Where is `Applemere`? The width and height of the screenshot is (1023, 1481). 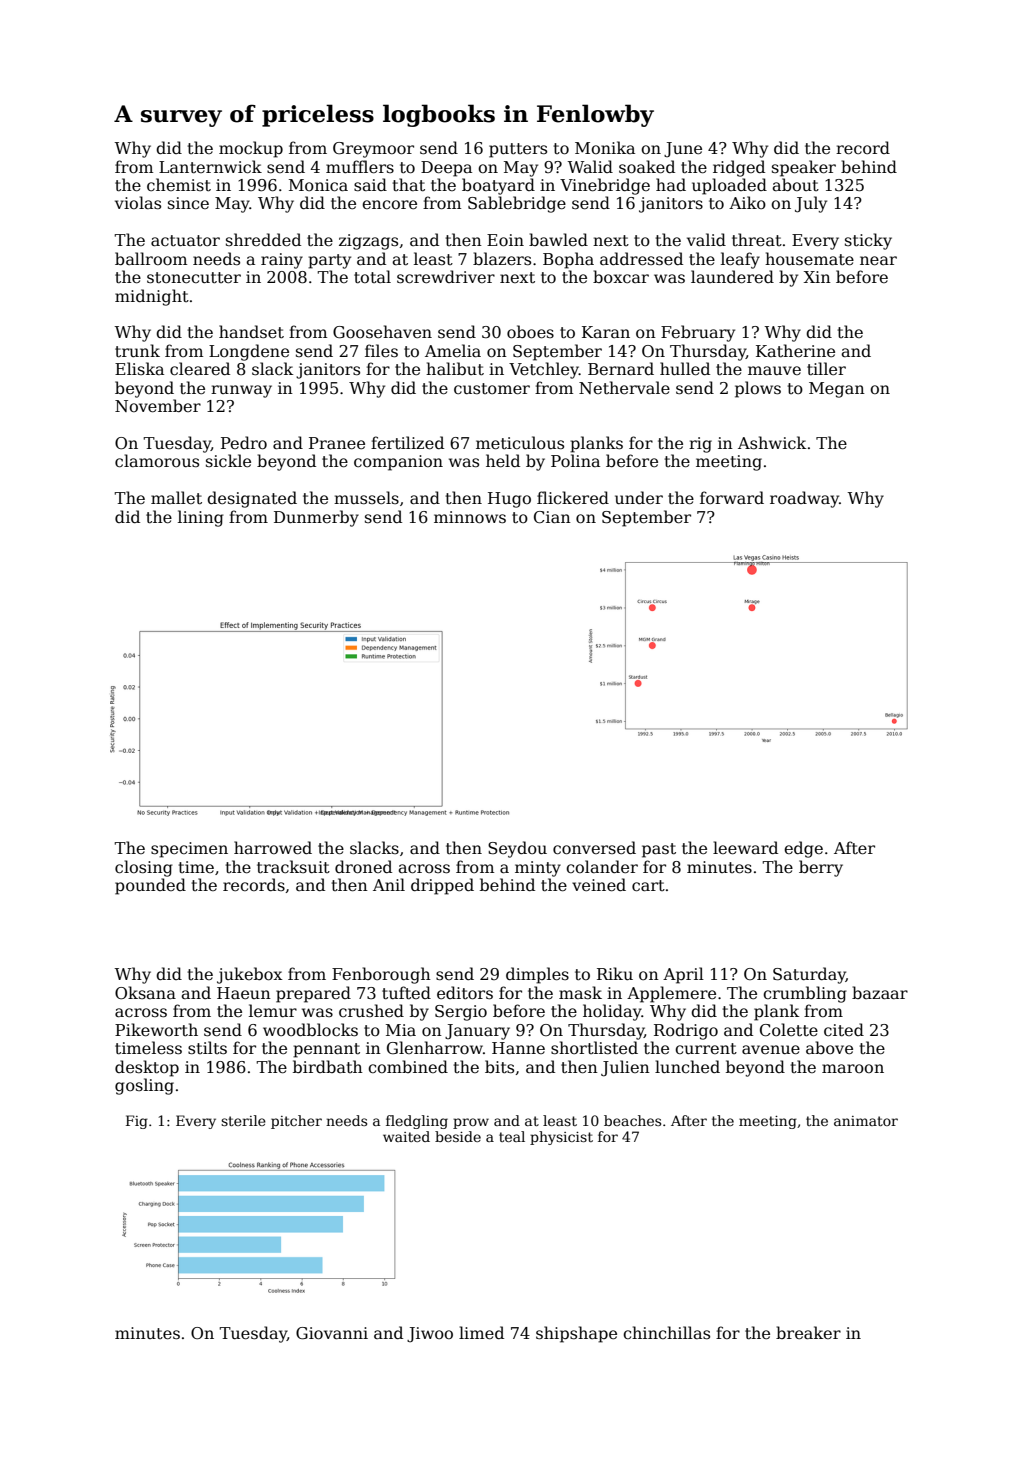
Applemere is located at coordinates (671, 994).
